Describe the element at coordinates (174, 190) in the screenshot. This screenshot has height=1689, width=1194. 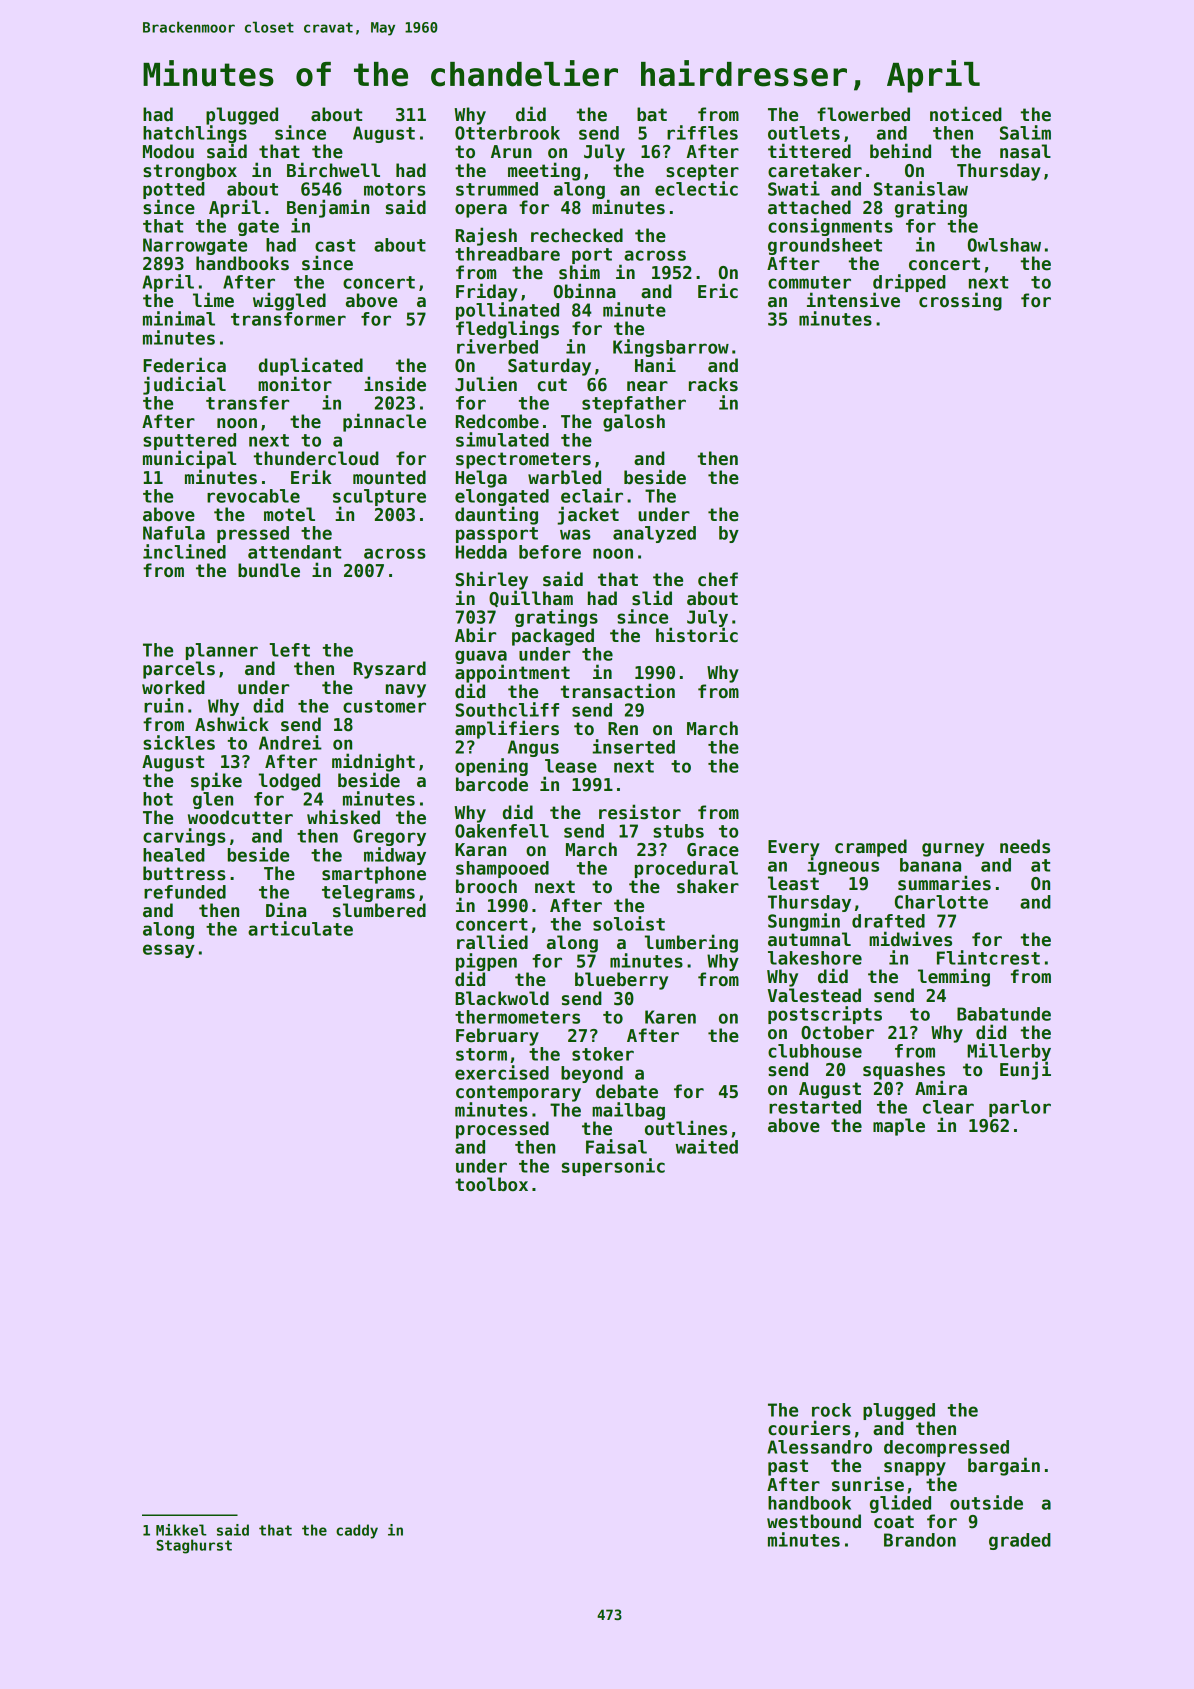
I see `potted` at that location.
